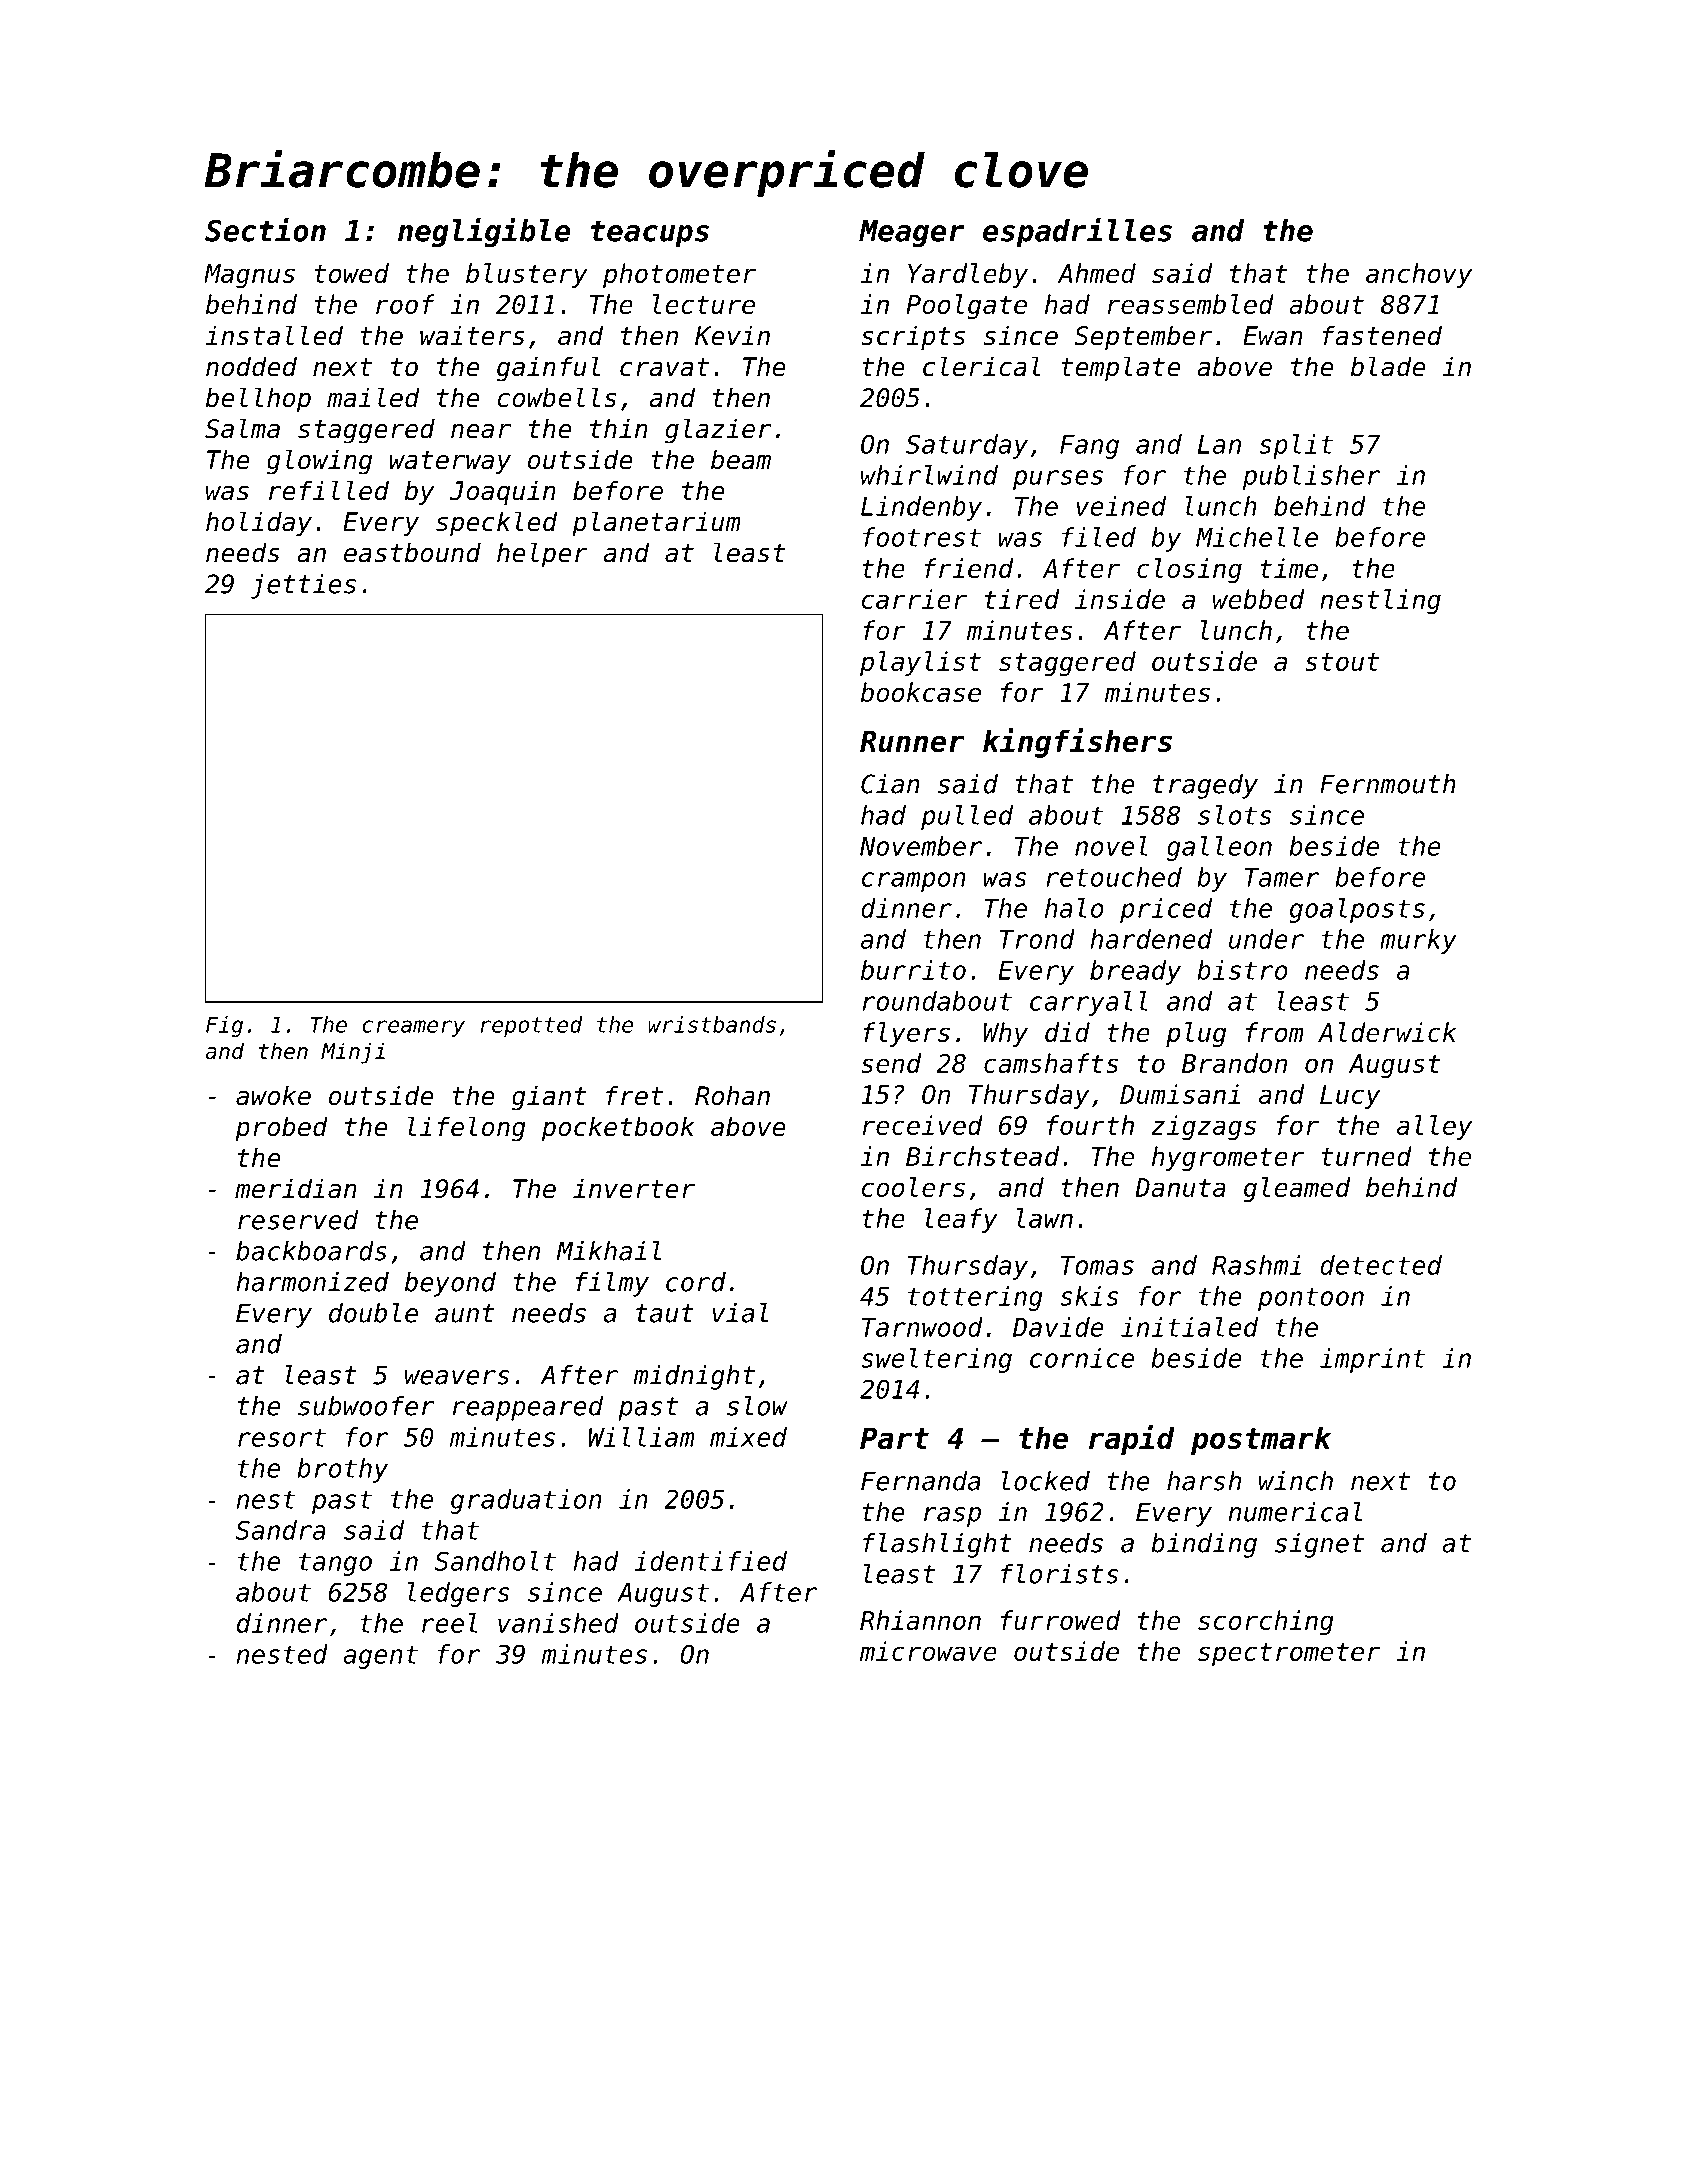 This screenshot has width=1683, height=2178. Describe the element at coordinates (242, 428) in the screenshot. I see `Salma` at that location.
